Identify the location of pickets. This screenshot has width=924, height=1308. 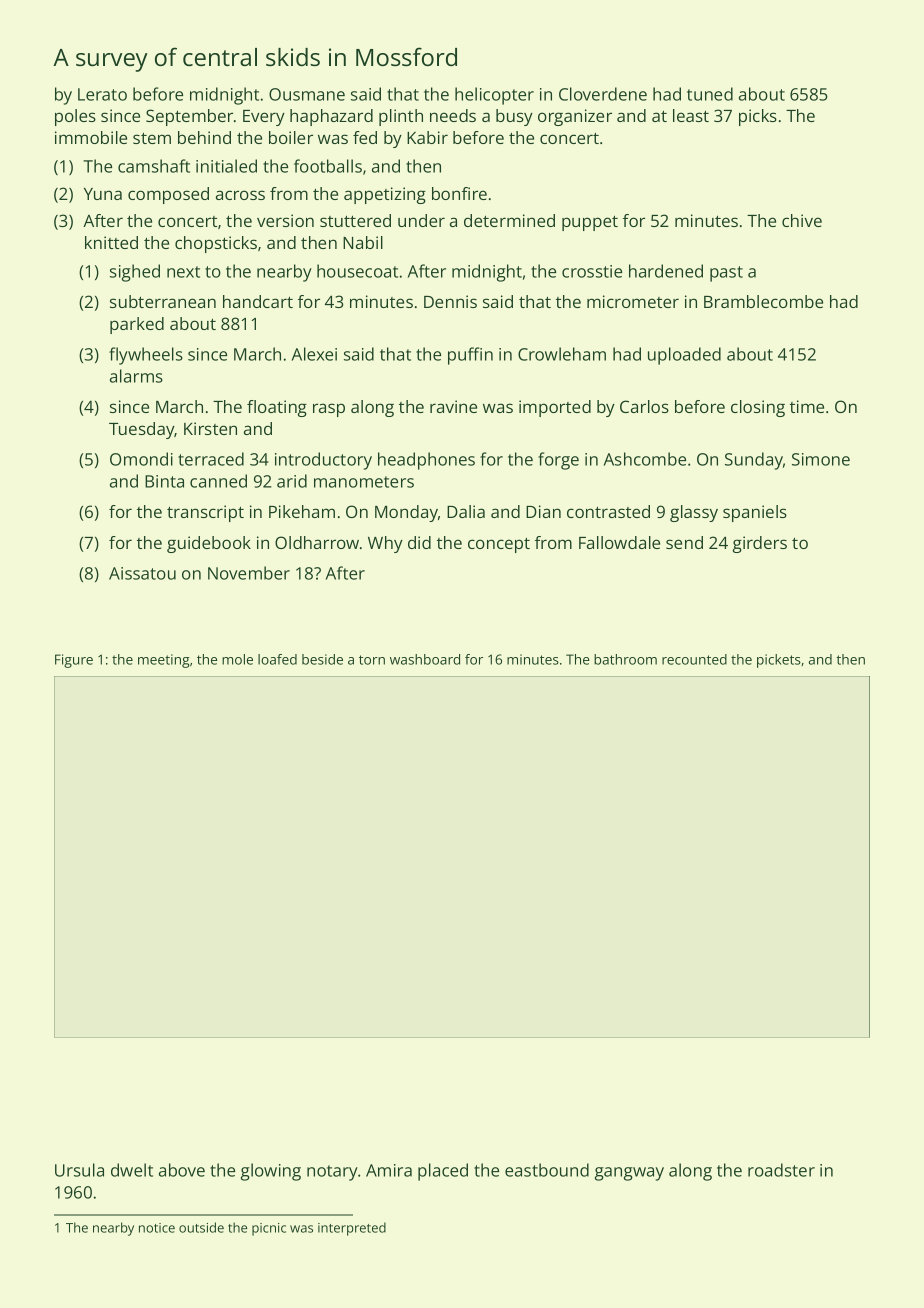
(779, 661).
